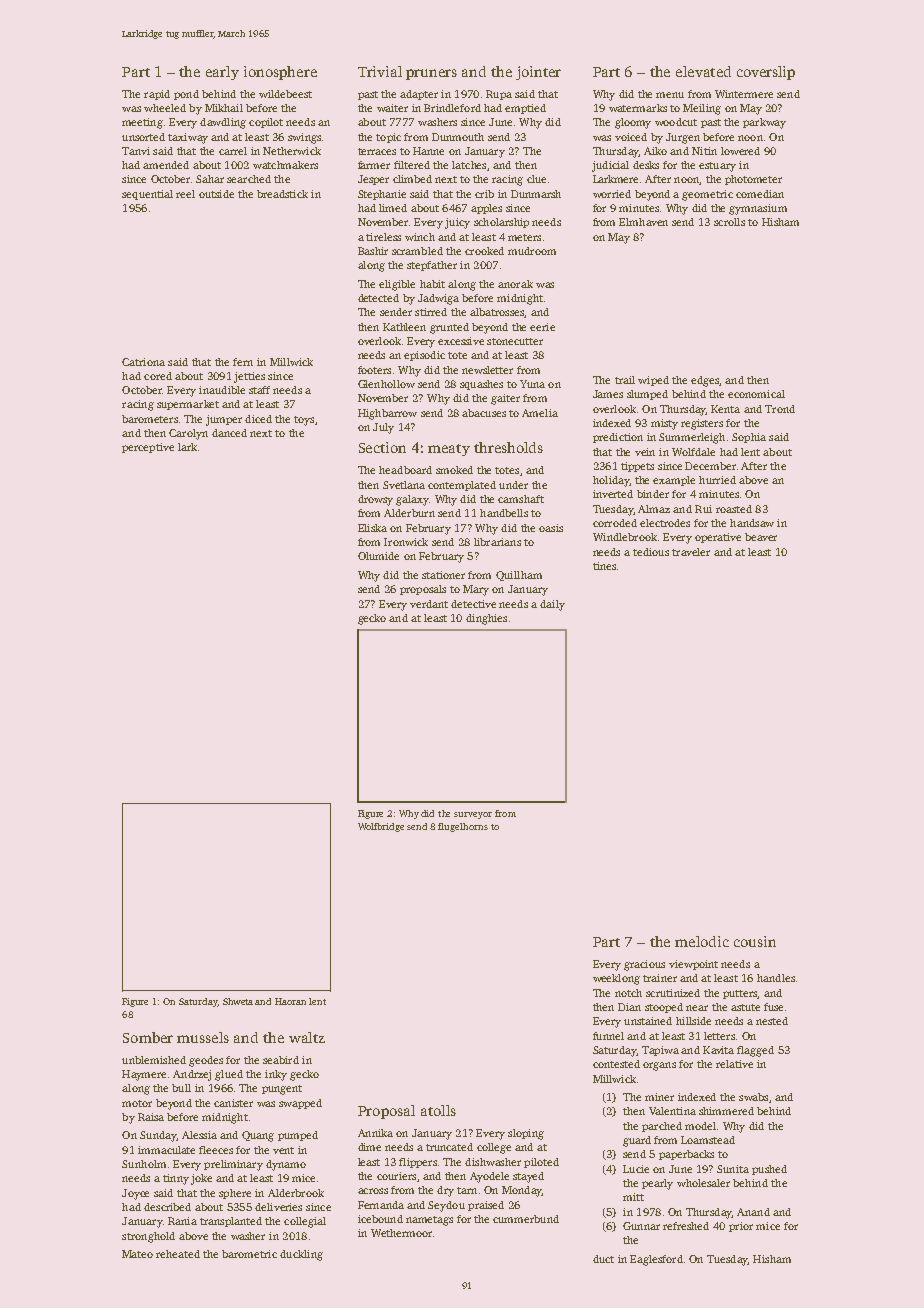  Describe the element at coordinates (749, 438) in the screenshot. I see `Sophia` at that location.
